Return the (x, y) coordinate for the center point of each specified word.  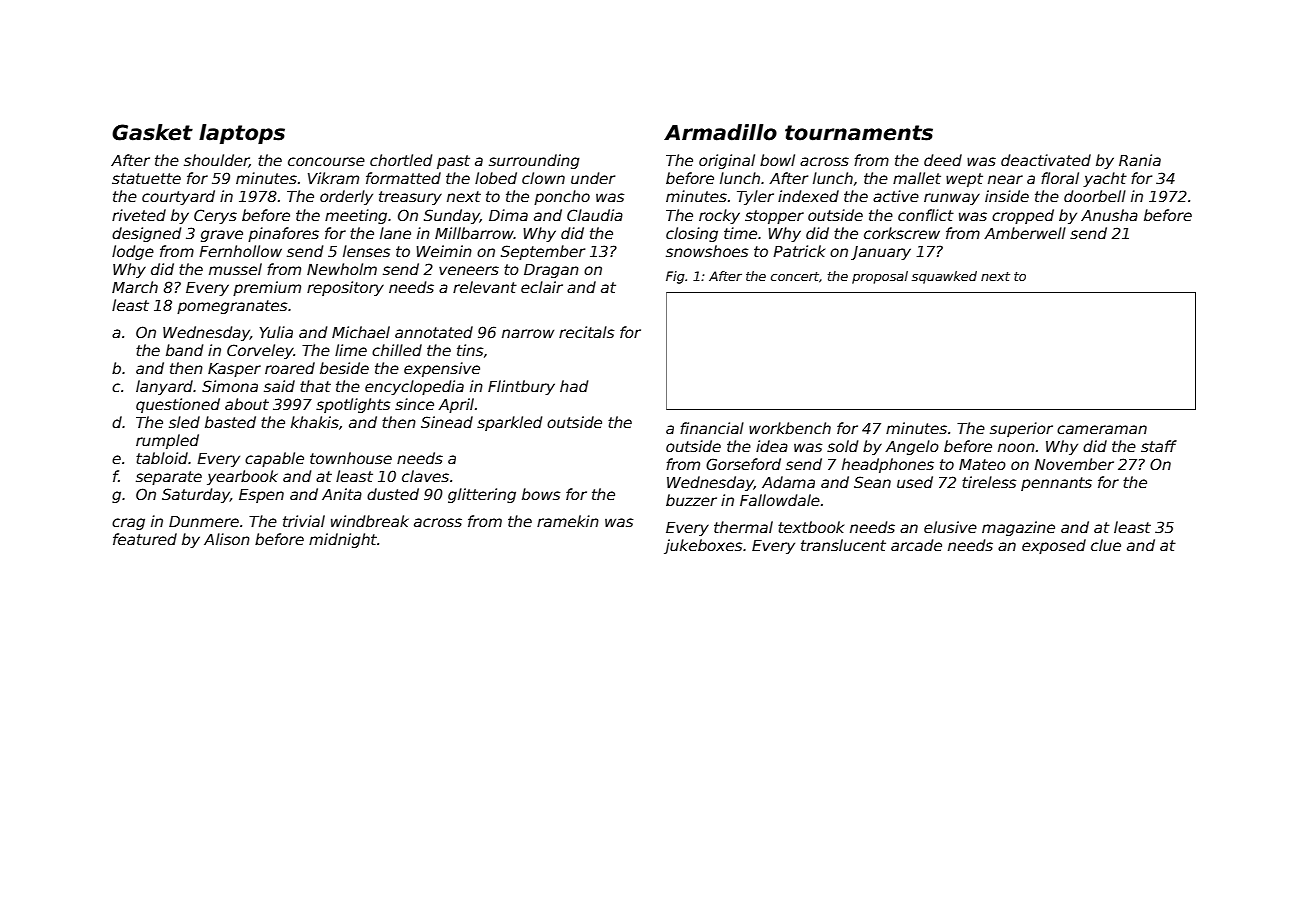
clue (1106, 545)
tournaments (859, 133)
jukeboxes (703, 546)
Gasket (152, 132)
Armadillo (720, 132)
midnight (343, 540)
